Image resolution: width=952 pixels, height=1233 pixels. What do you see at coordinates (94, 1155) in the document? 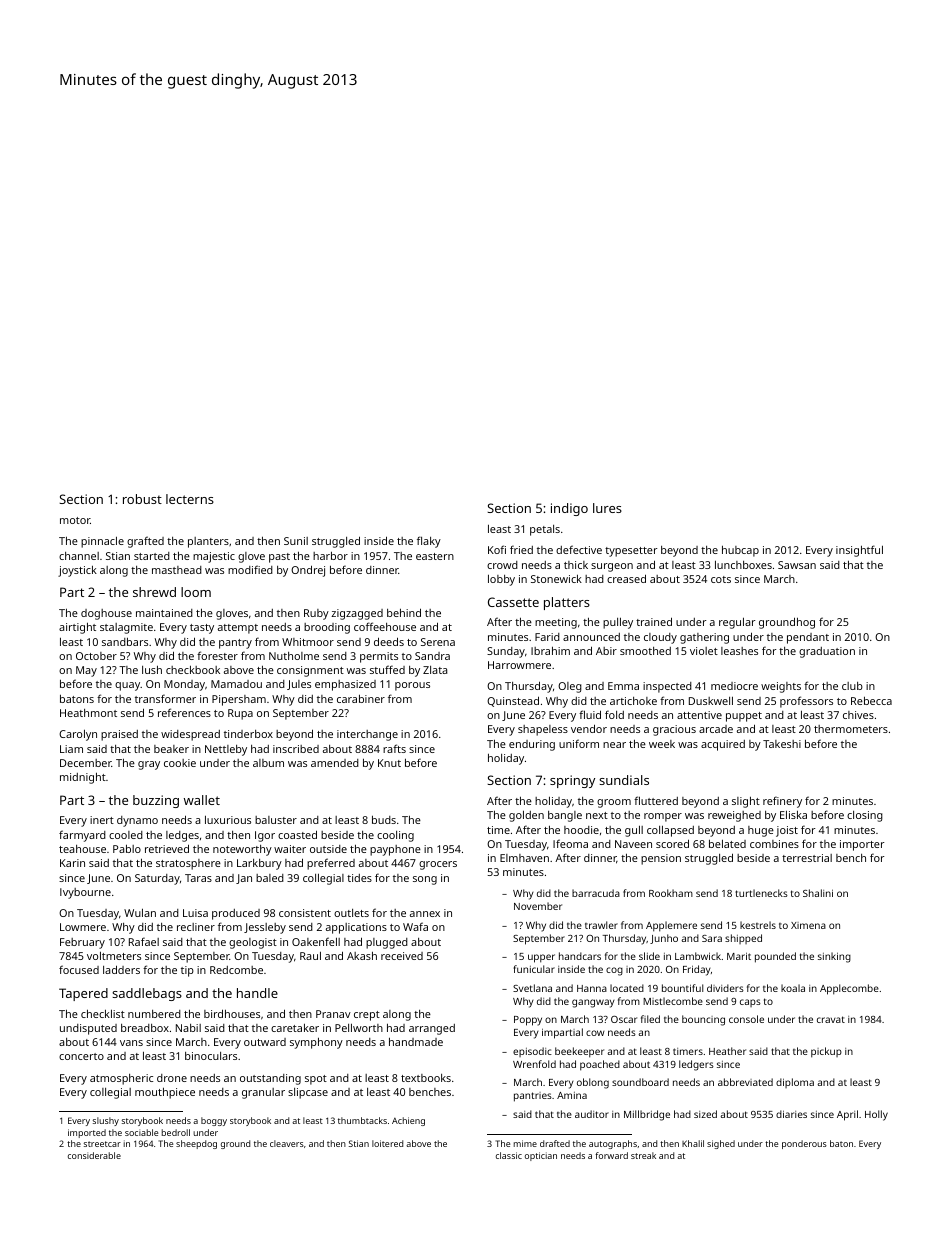
I see `considerable` at bounding box center [94, 1155].
